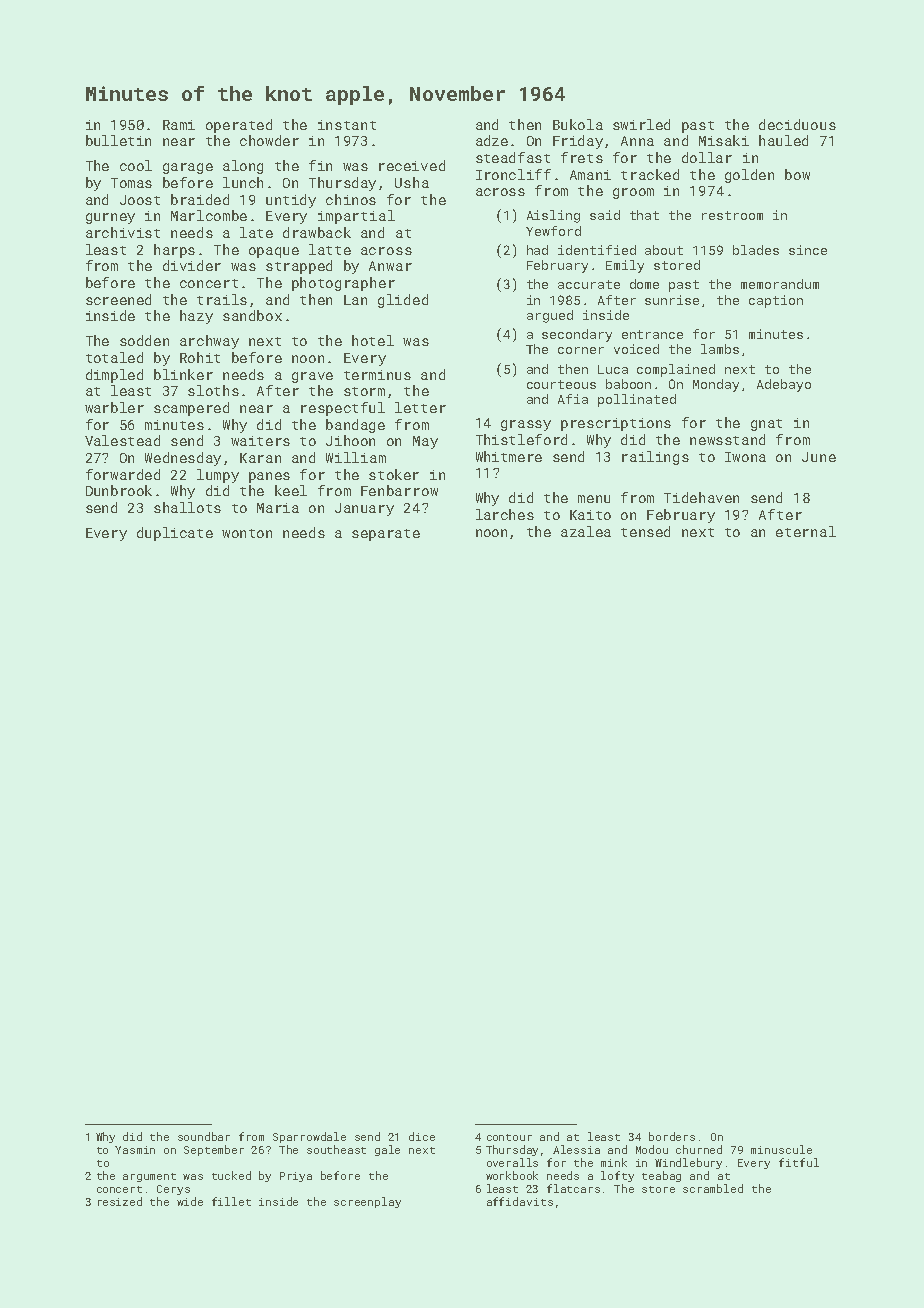 Image resolution: width=924 pixels, height=1308 pixels. What do you see at coordinates (586, 531) in the page?
I see `azalea` at bounding box center [586, 531].
